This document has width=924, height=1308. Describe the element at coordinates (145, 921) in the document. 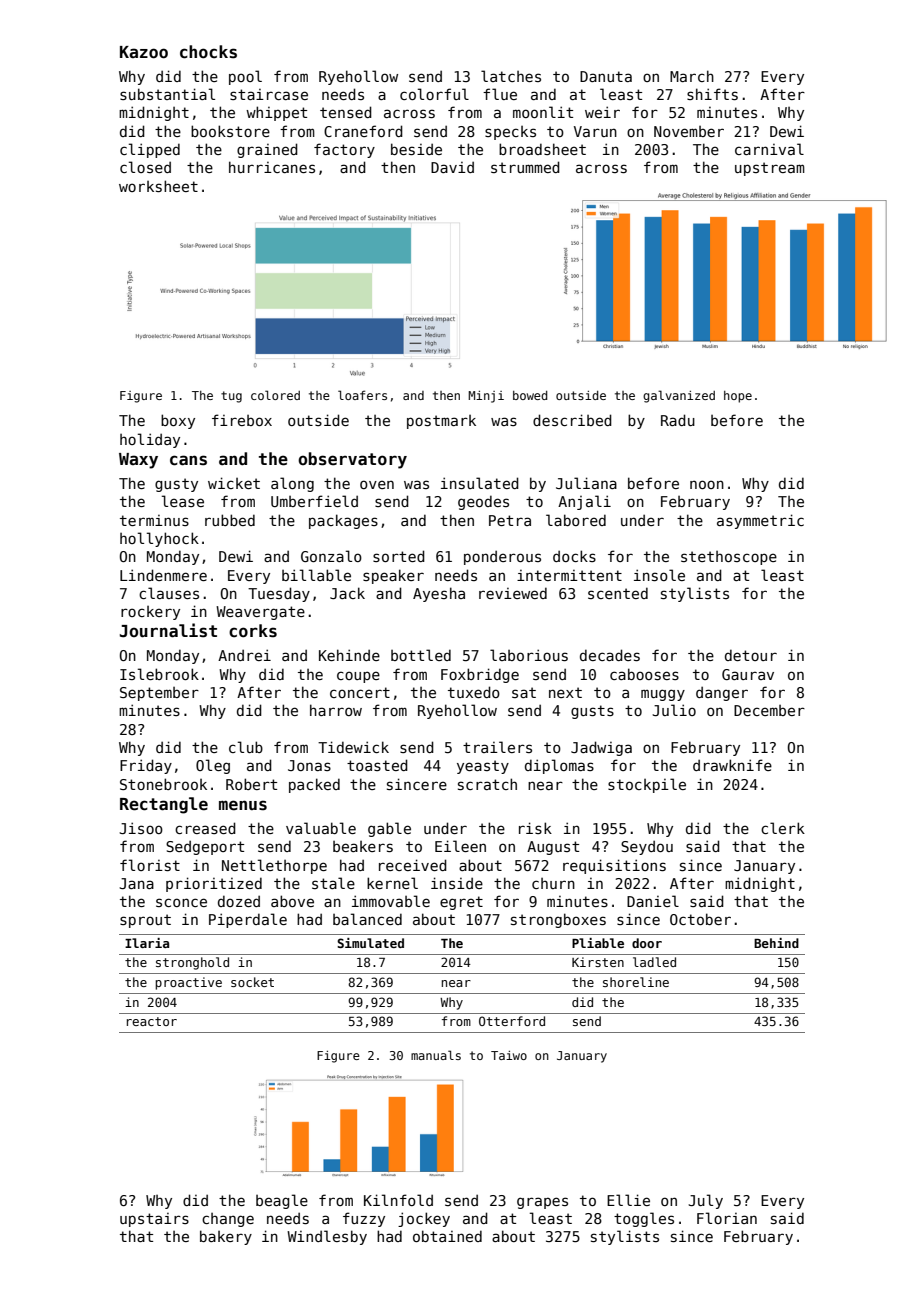

I see `sprout` at that location.
